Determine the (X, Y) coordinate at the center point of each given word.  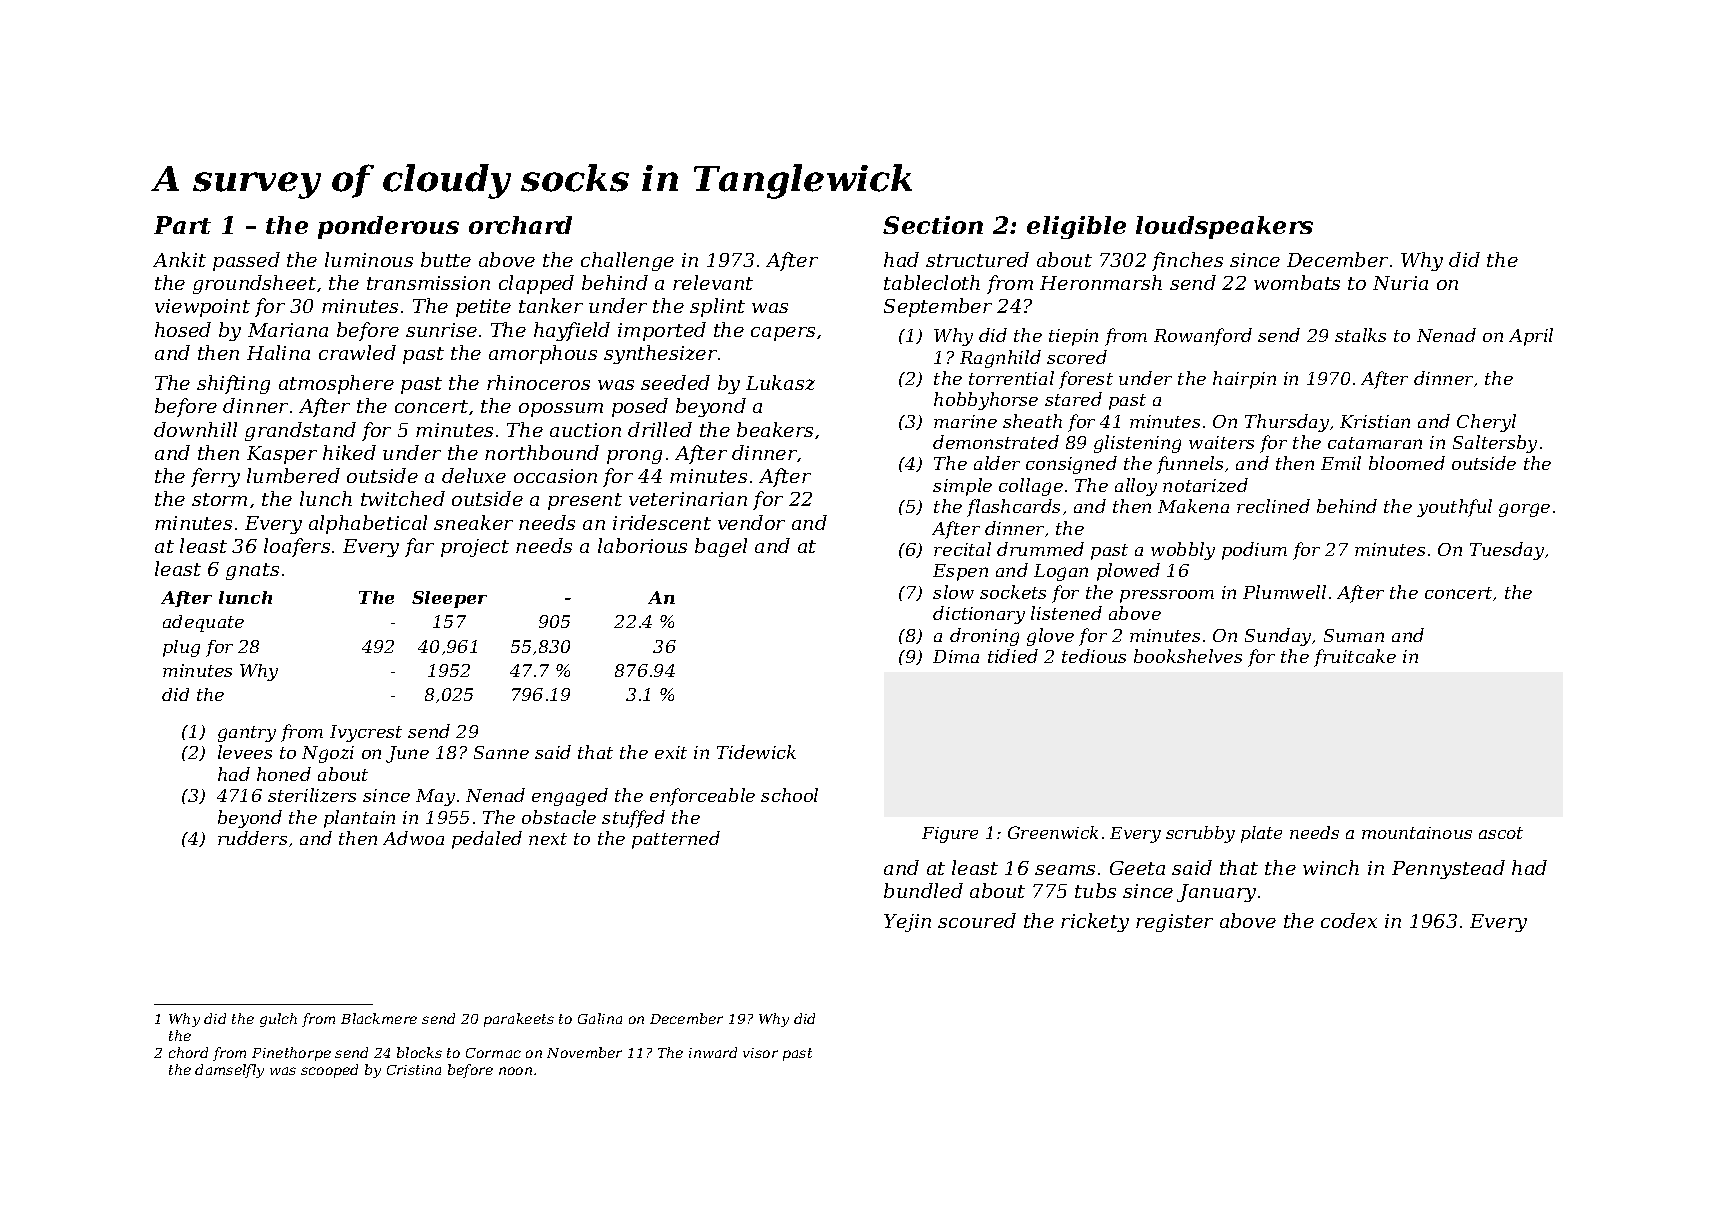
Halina (278, 352)
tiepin (1073, 337)
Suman (1354, 635)
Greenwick (1053, 832)
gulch (278, 1020)
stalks (1360, 335)
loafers (297, 547)
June (407, 754)
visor (760, 1053)
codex (1349, 920)
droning (984, 637)
